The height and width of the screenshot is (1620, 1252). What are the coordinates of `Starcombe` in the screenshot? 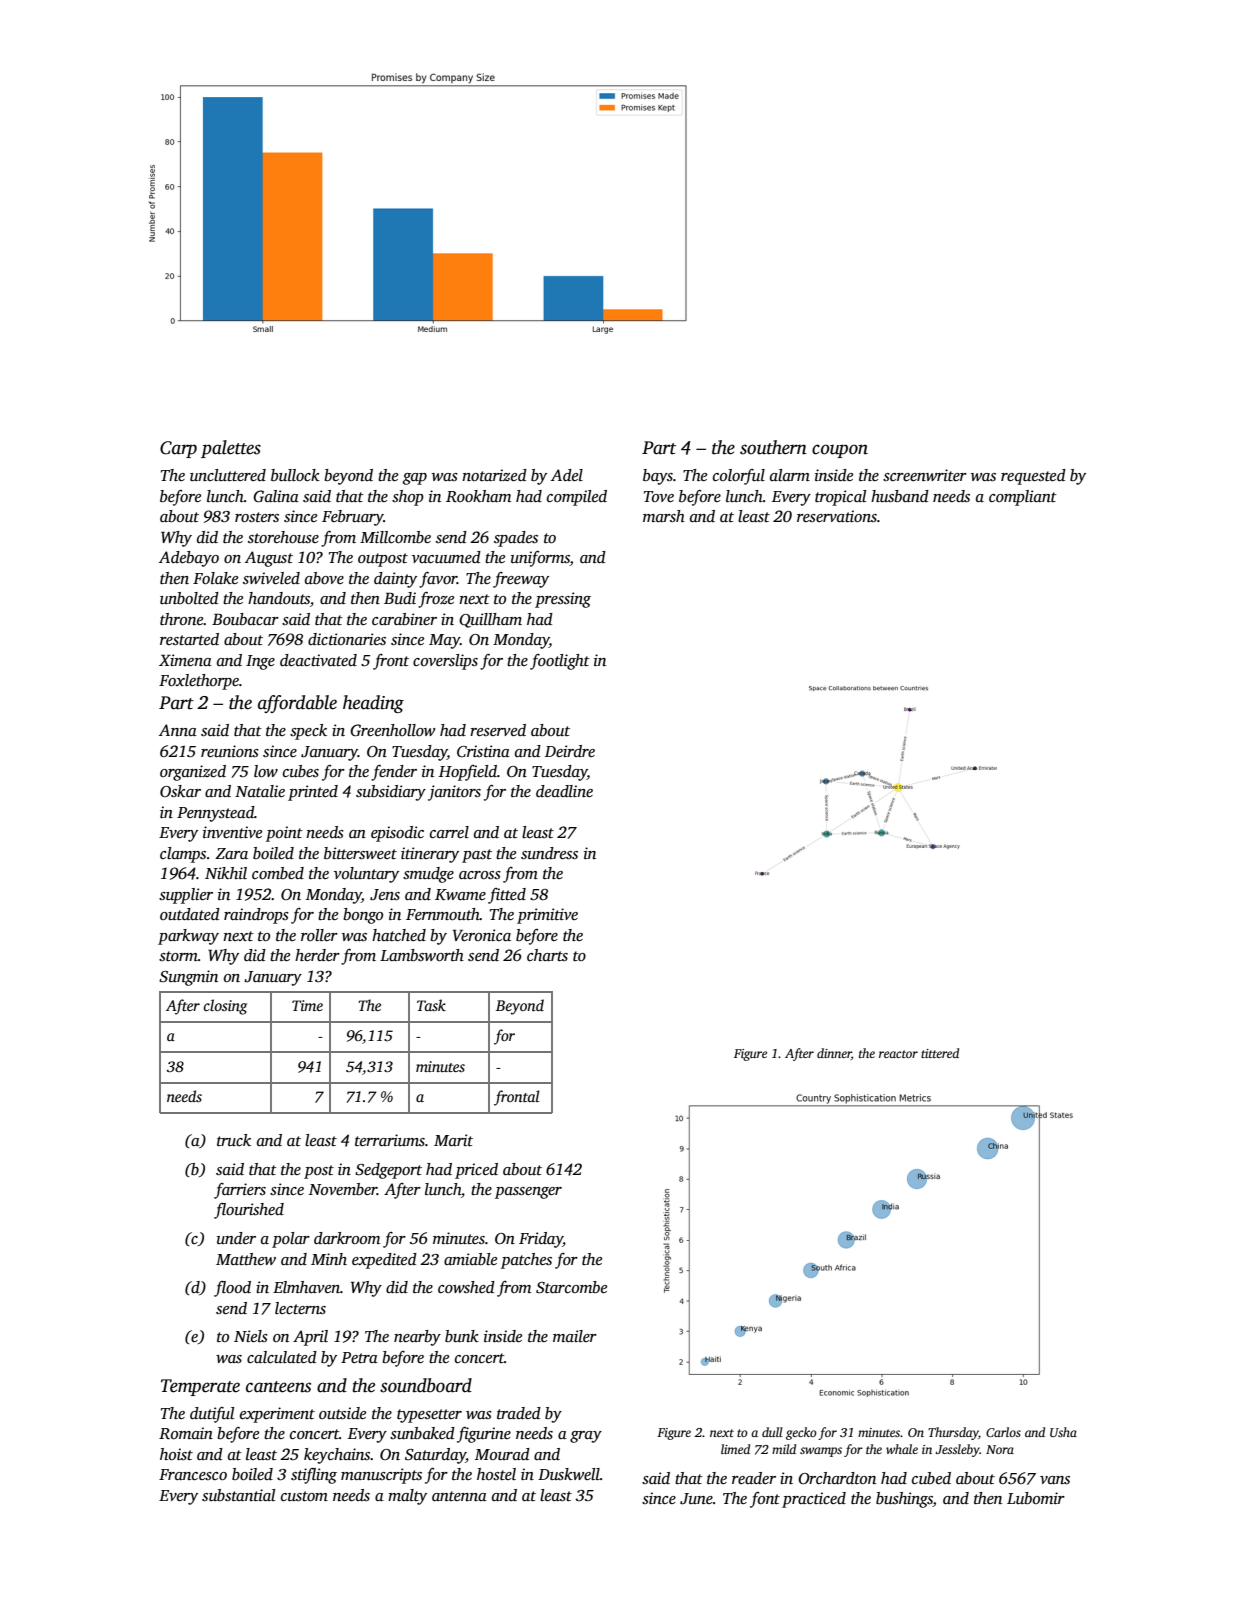 It's located at (571, 1287).
